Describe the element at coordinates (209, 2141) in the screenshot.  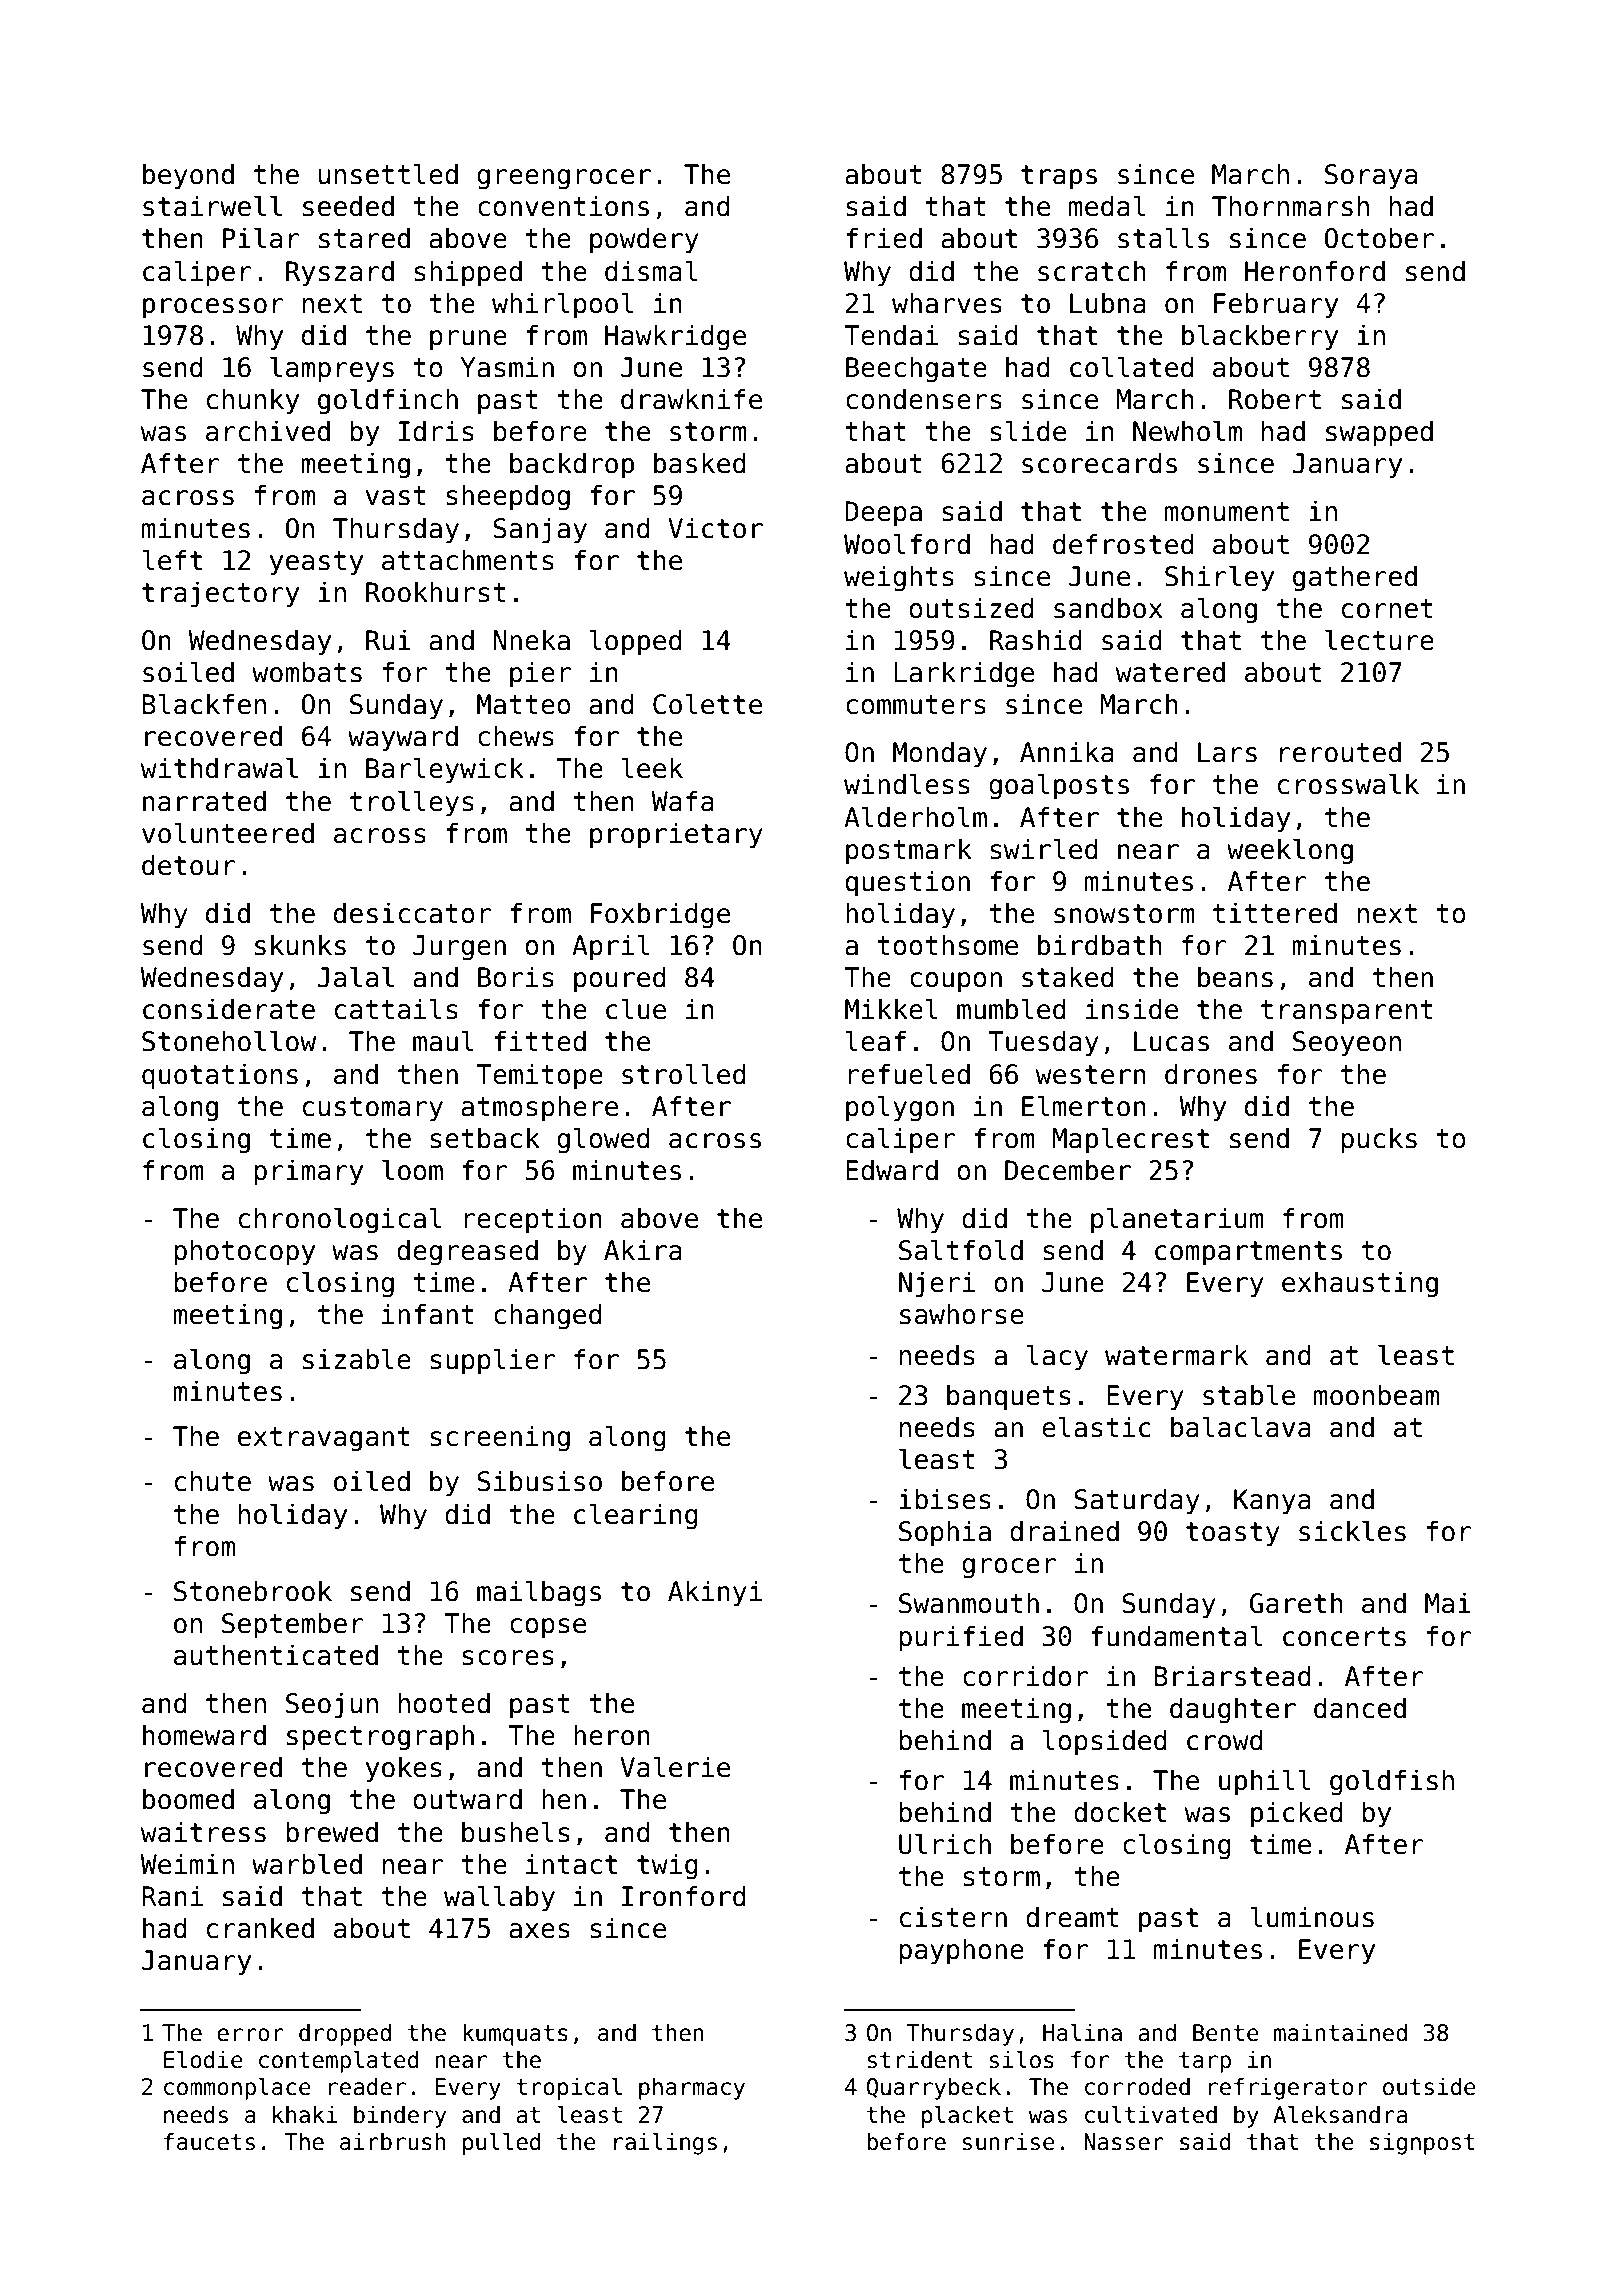
I see `faucets` at that location.
